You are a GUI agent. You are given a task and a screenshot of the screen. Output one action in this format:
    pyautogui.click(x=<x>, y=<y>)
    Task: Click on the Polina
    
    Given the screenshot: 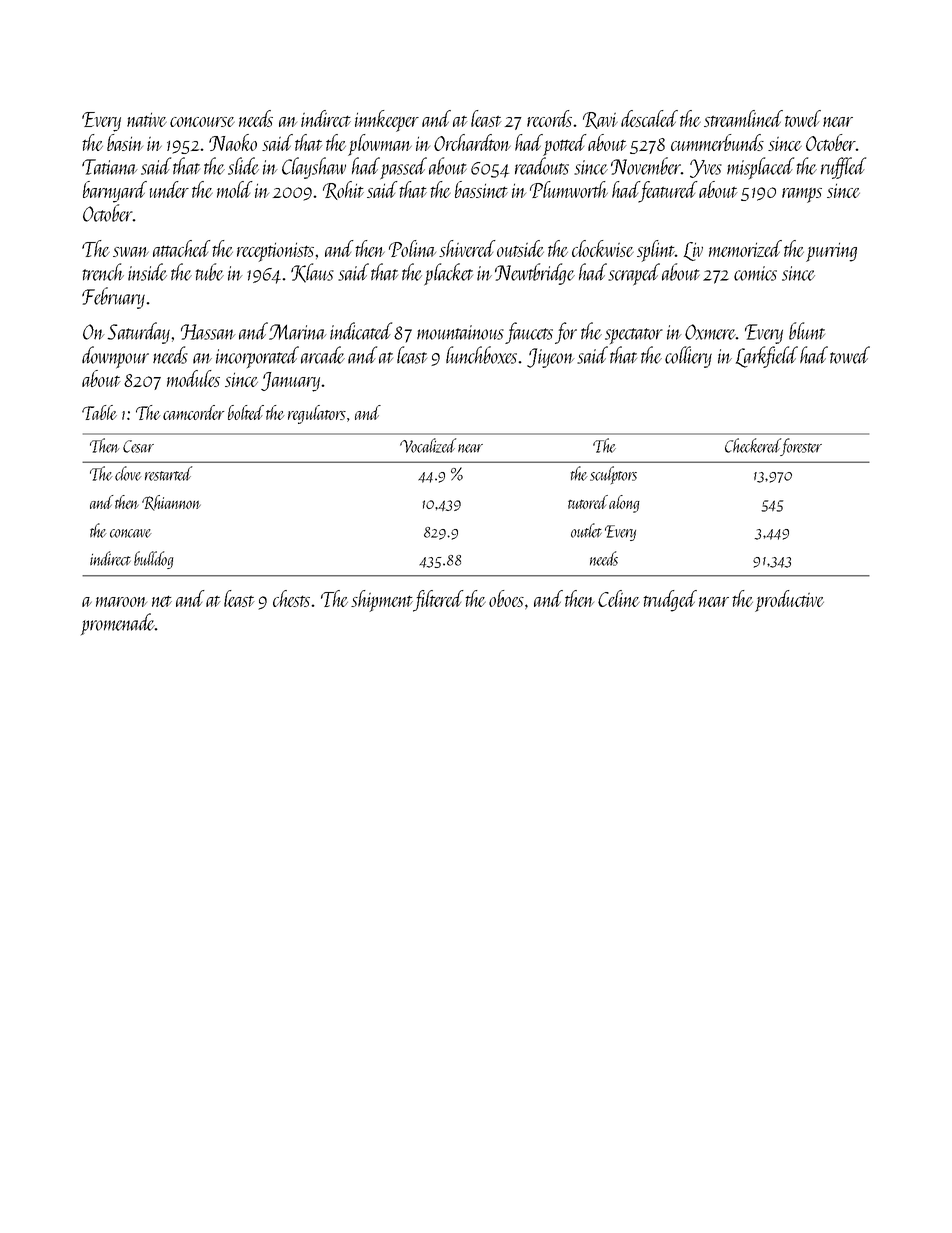 What is the action you would take?
    pyautogui.click(x=412, y=248)
